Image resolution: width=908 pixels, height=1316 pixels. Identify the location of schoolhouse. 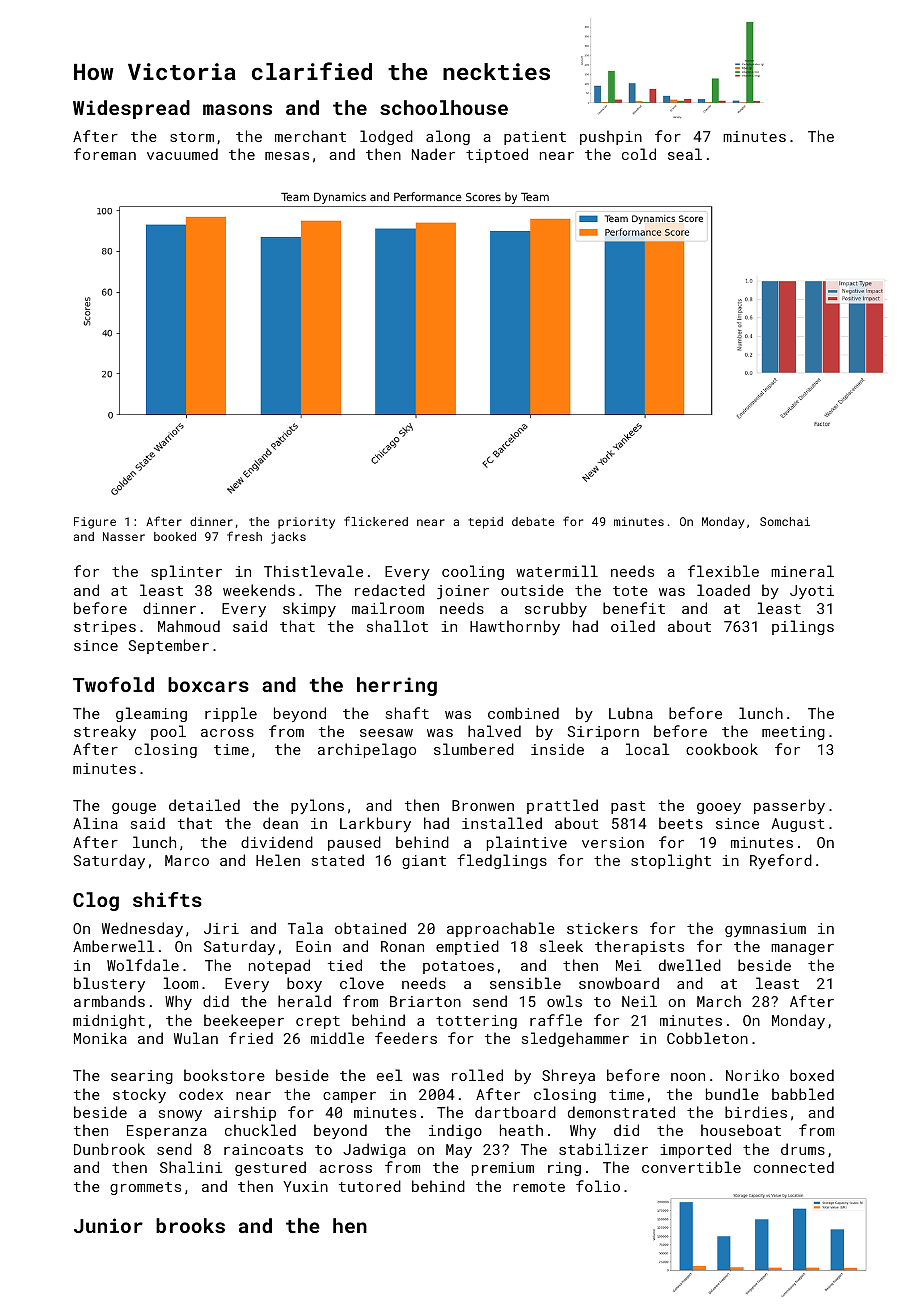
(444, 107).
